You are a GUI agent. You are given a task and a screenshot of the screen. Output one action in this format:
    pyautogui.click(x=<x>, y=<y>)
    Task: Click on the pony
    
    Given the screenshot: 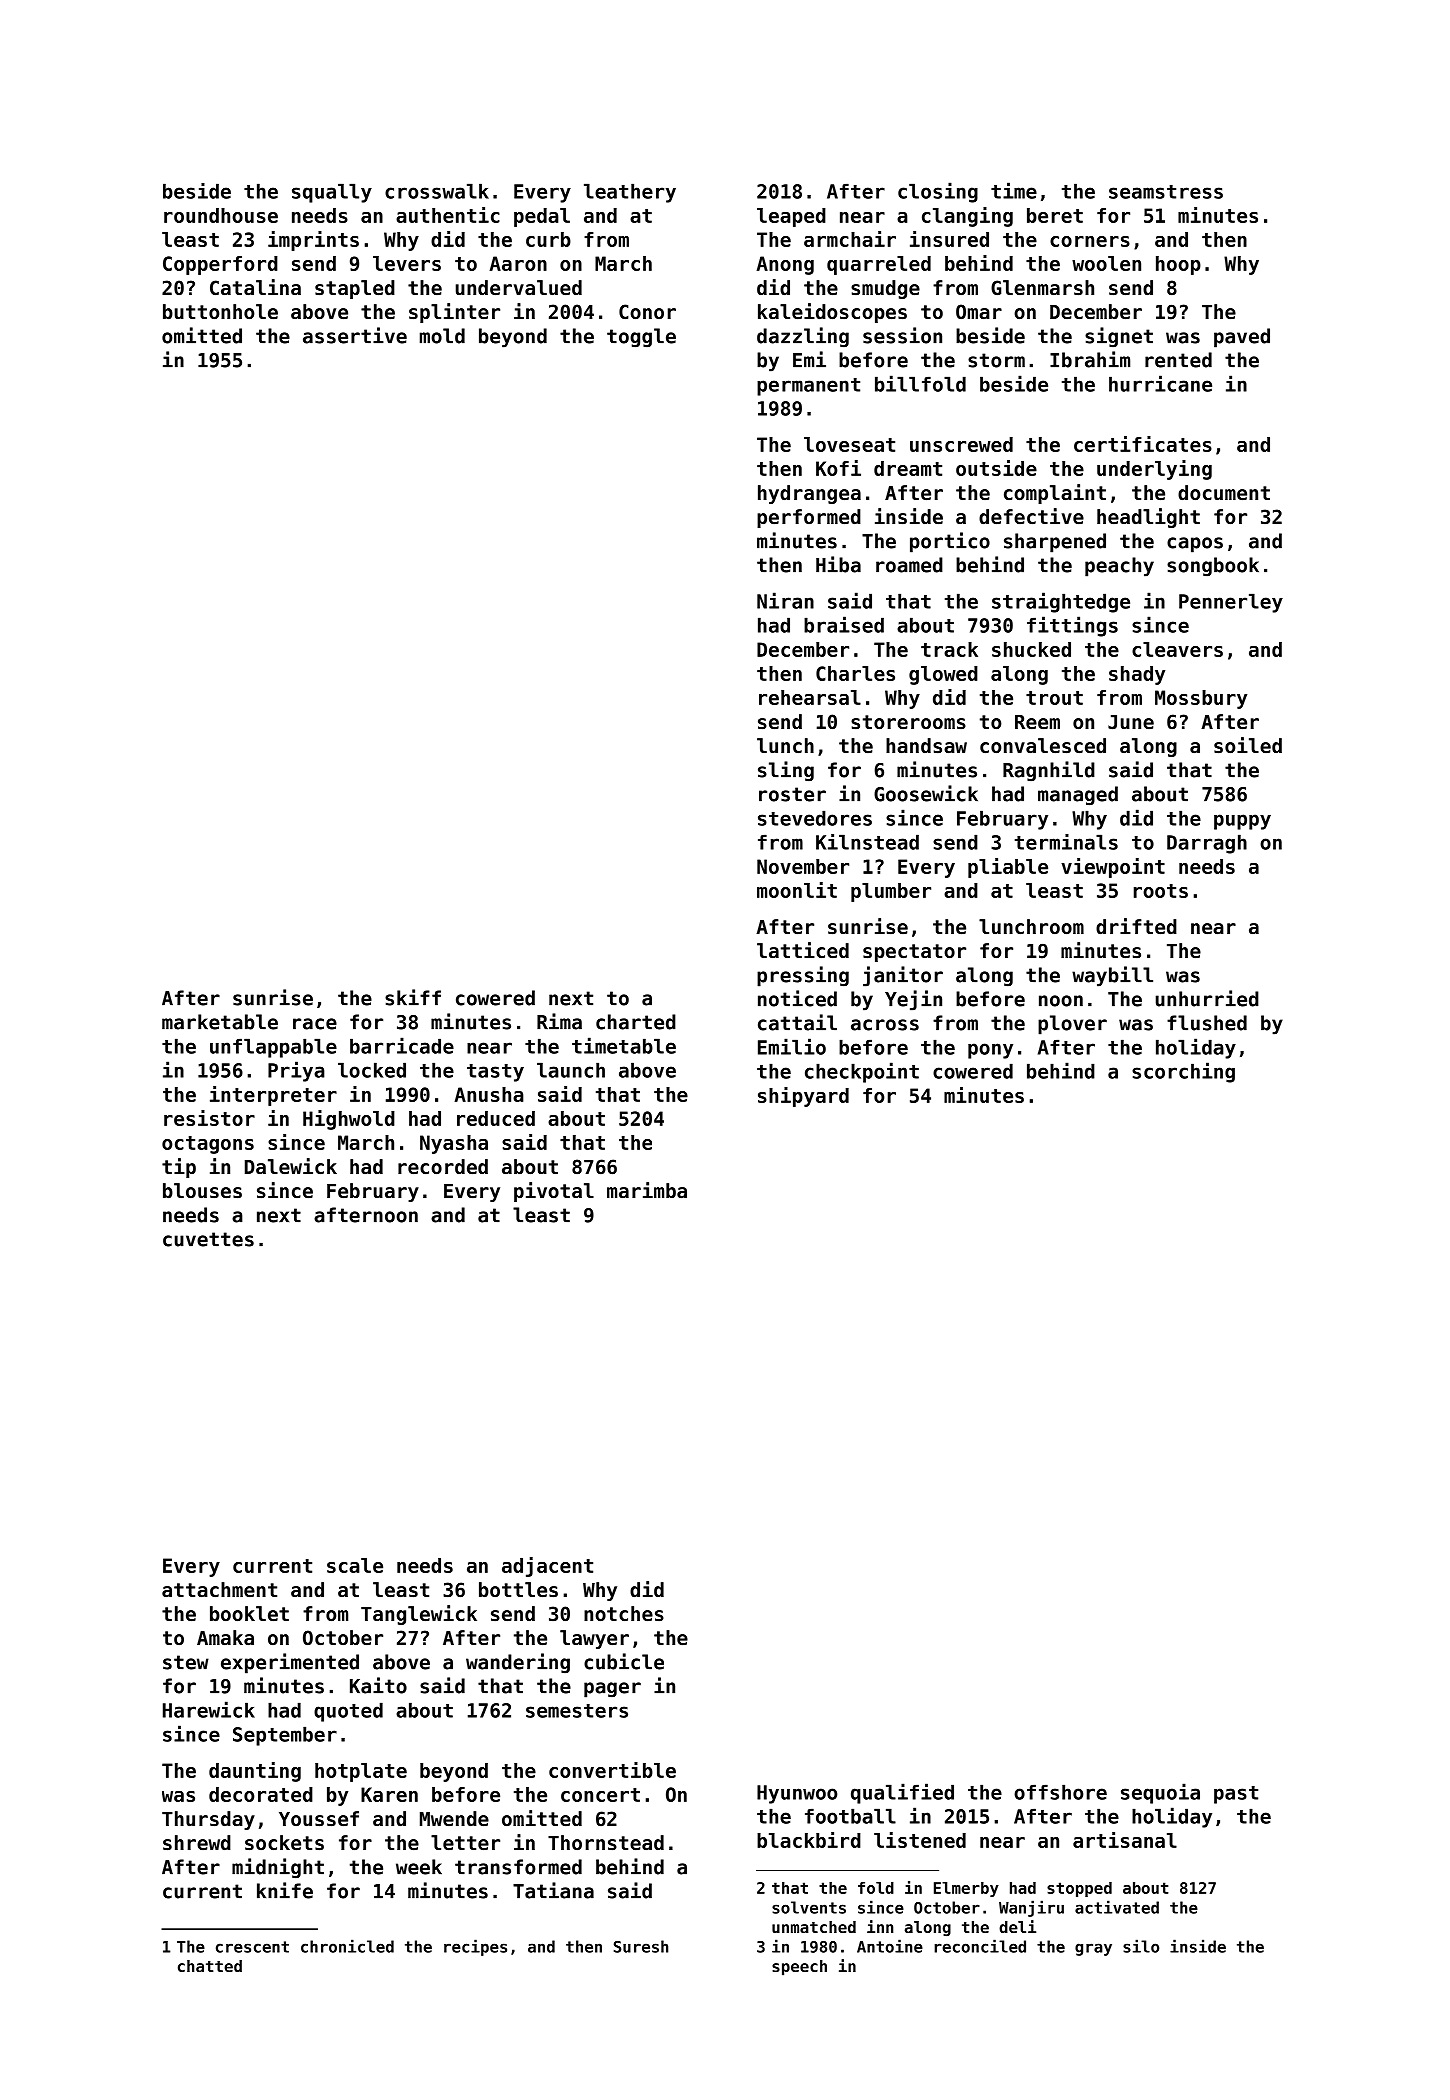 What is the action you would take?
    pyautogui.click(x=990, y=1051)
